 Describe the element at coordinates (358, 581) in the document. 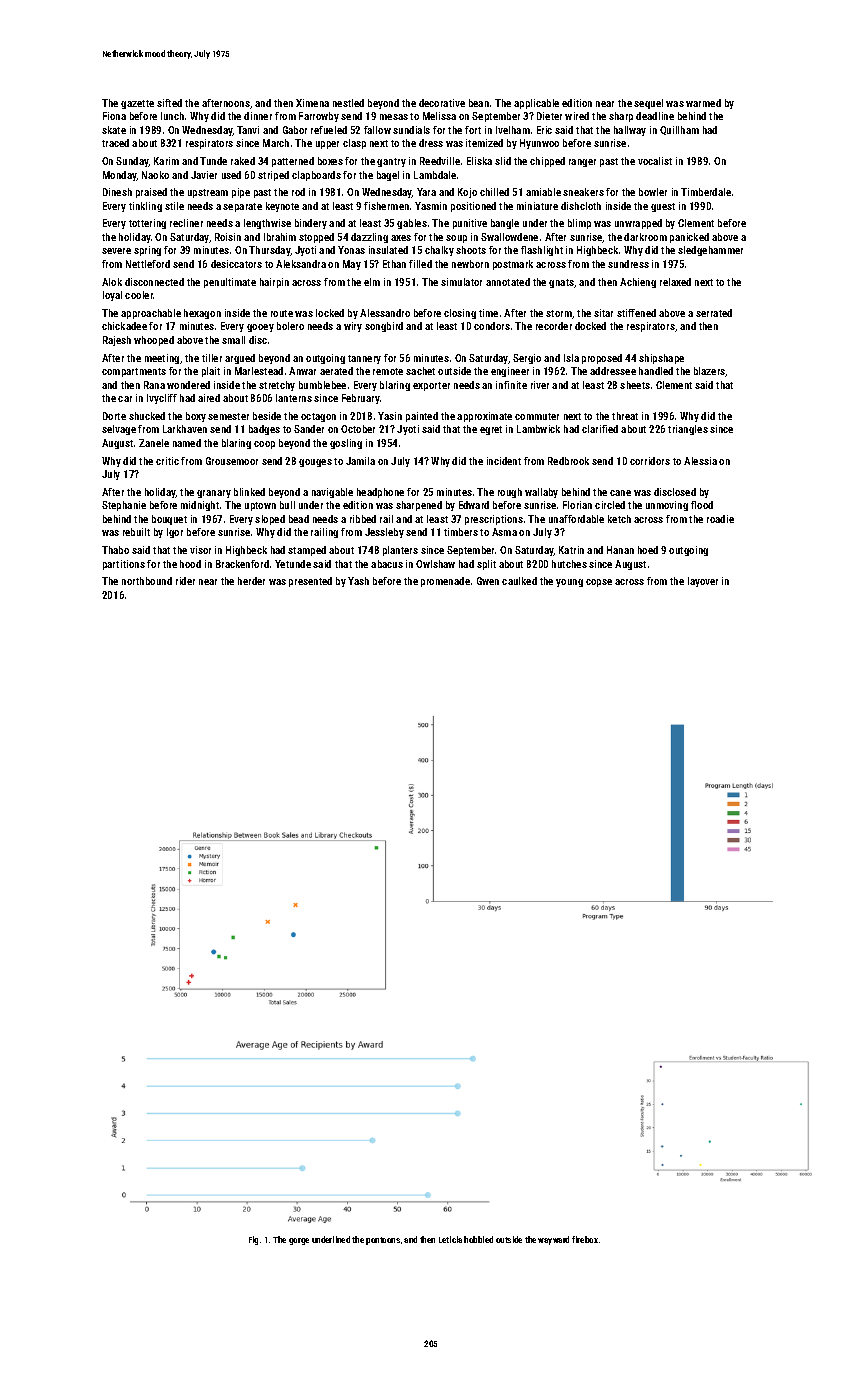

I see `Yash` at that location.
